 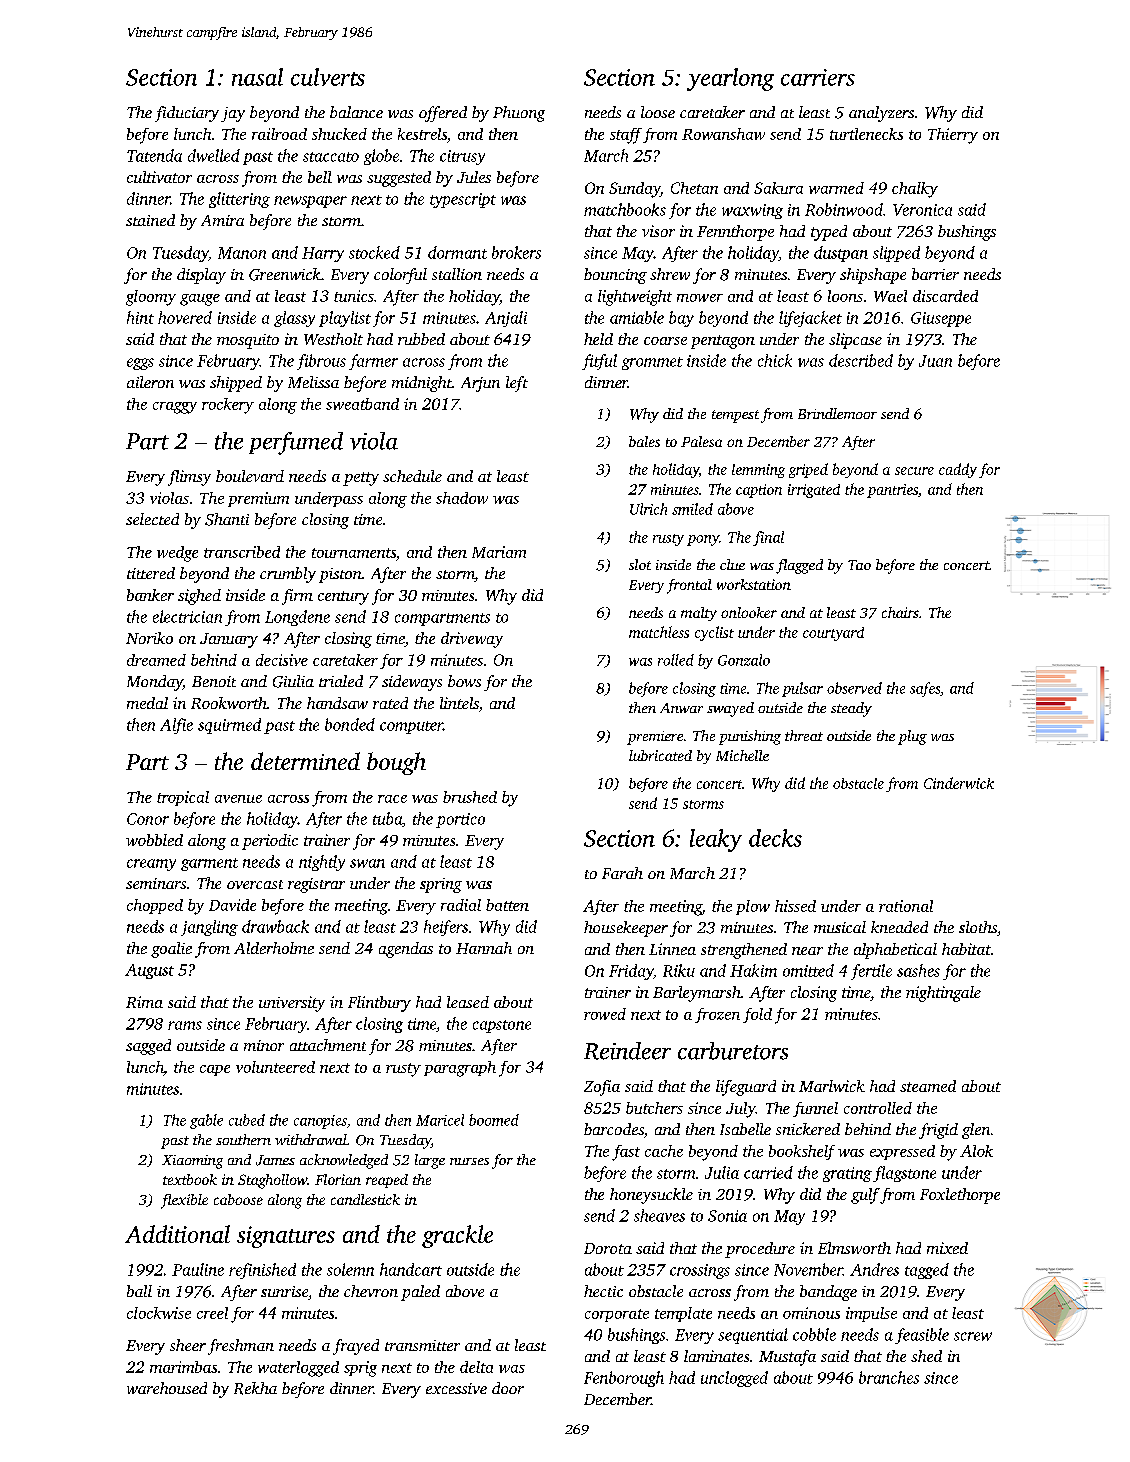 I want to click on signatures, so click(x=286, y=1237).
